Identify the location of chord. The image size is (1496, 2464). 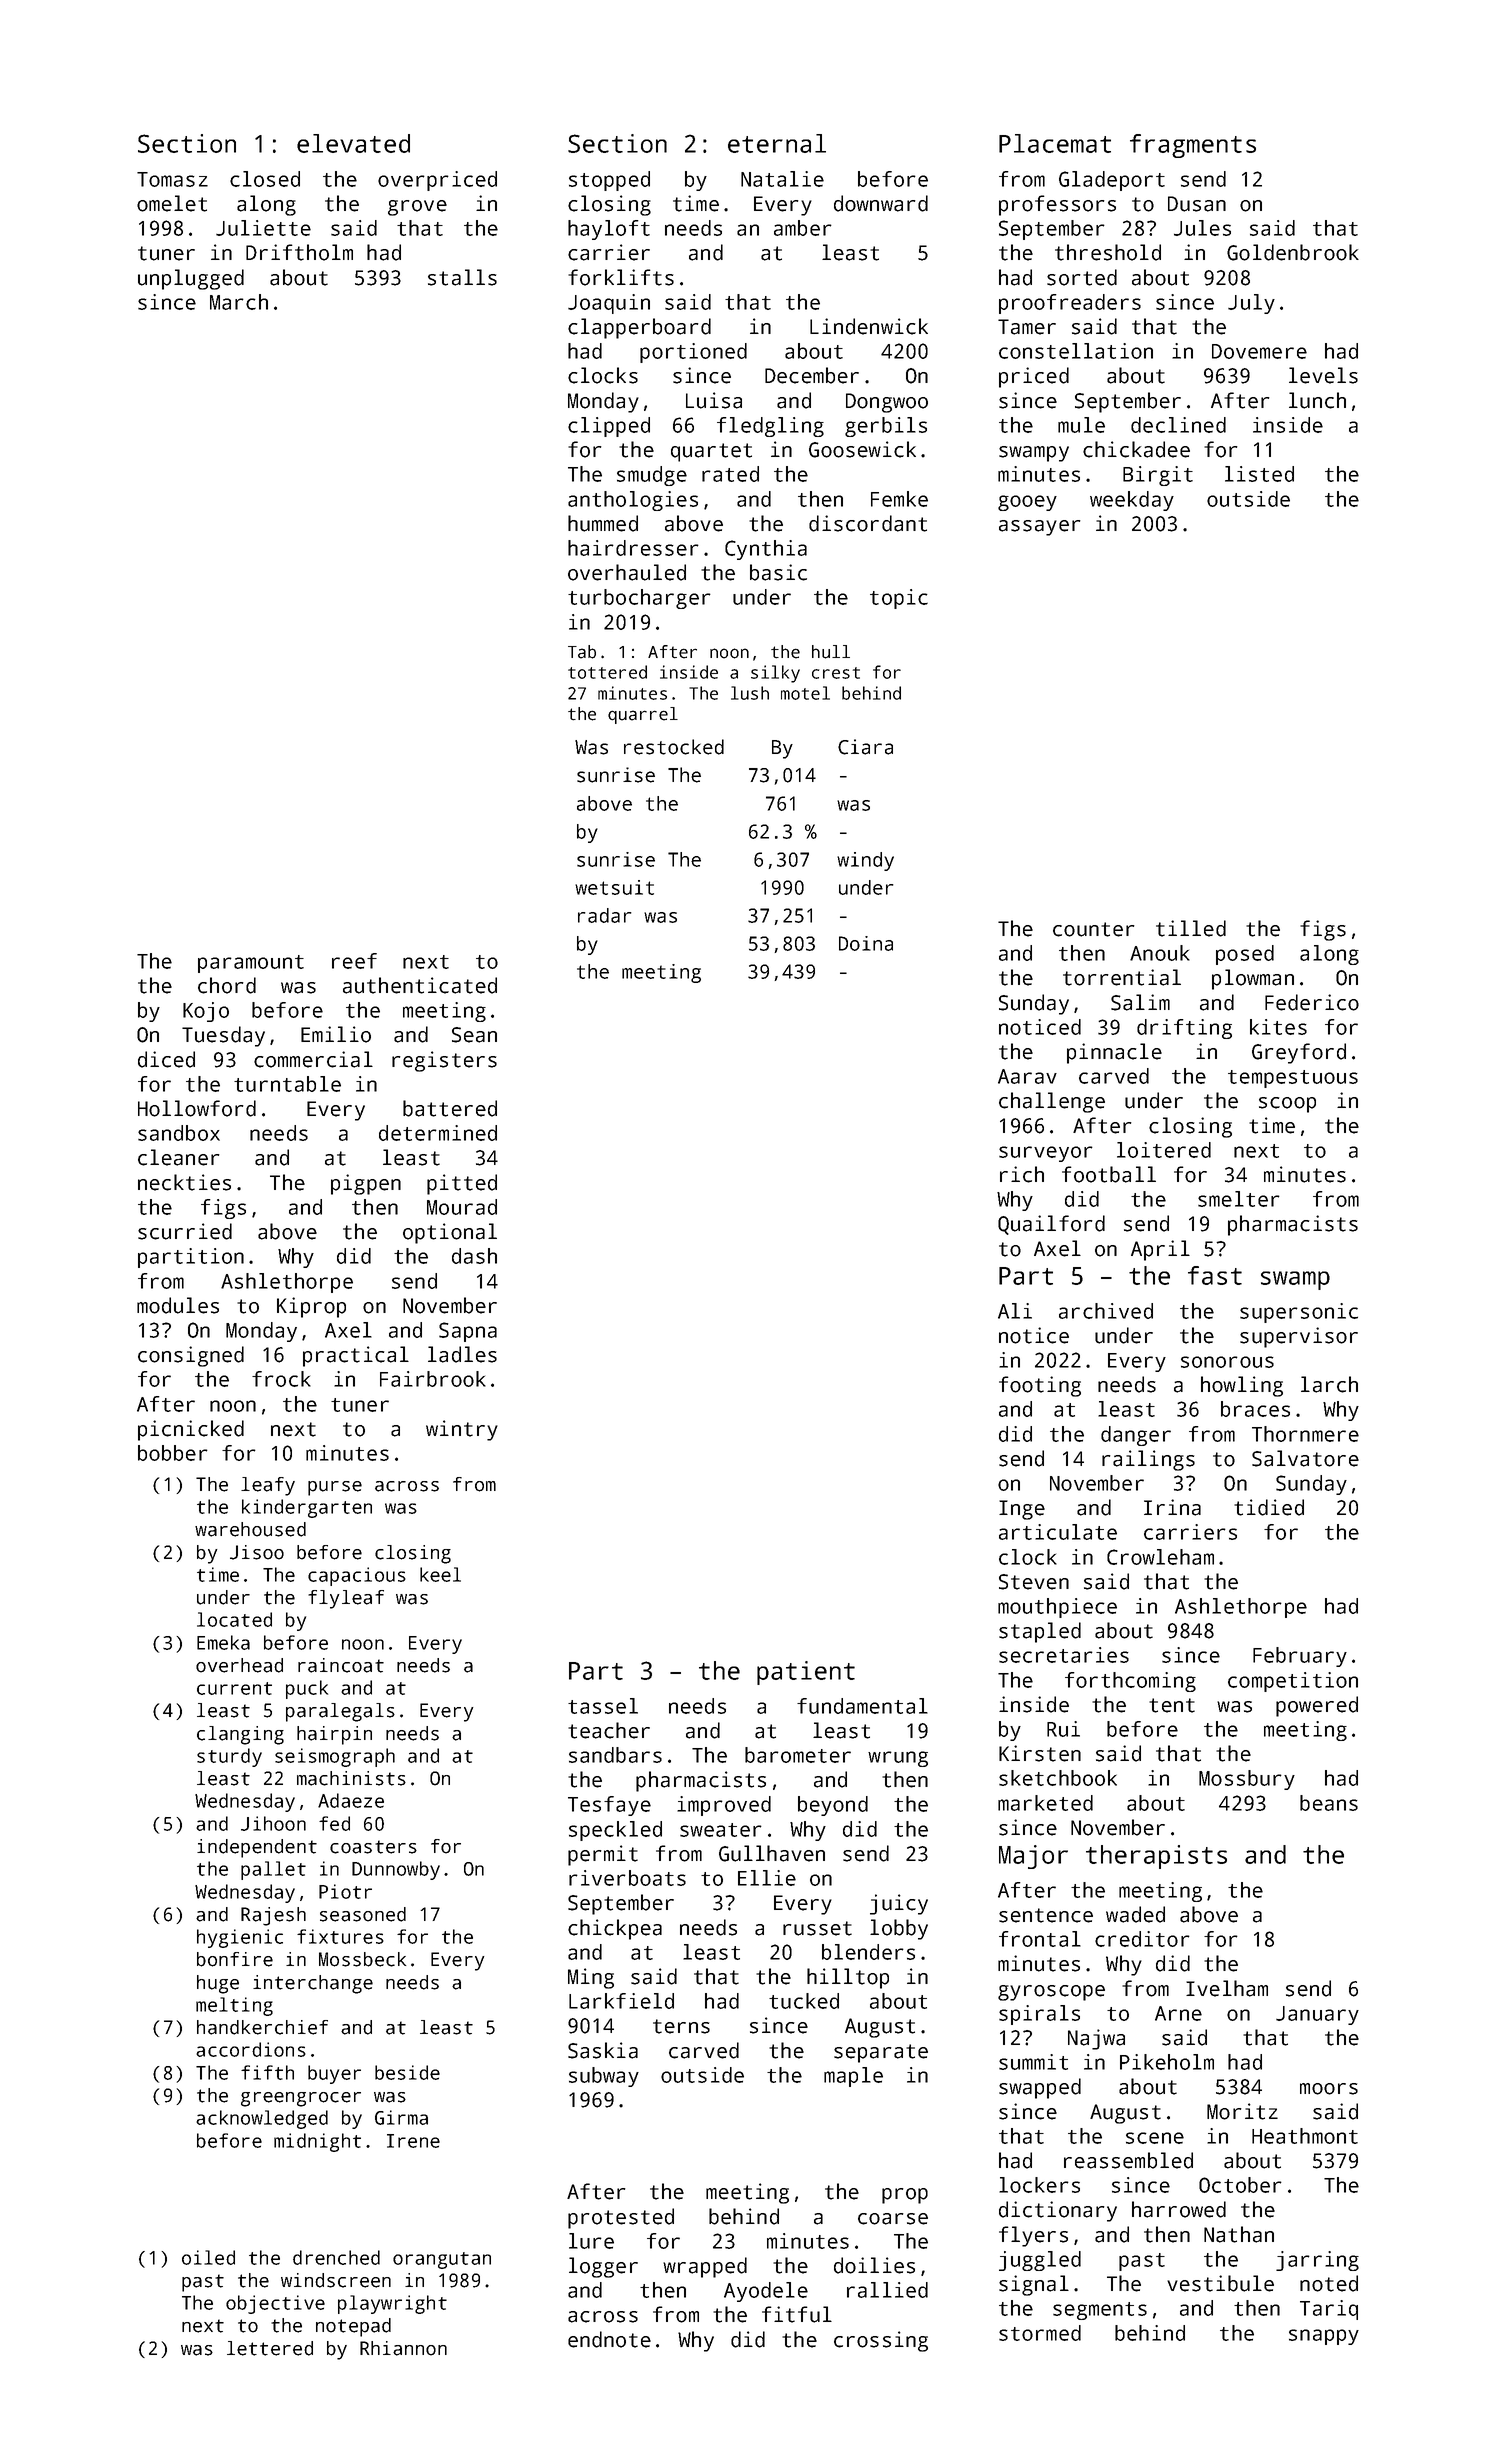
(227, 985).
